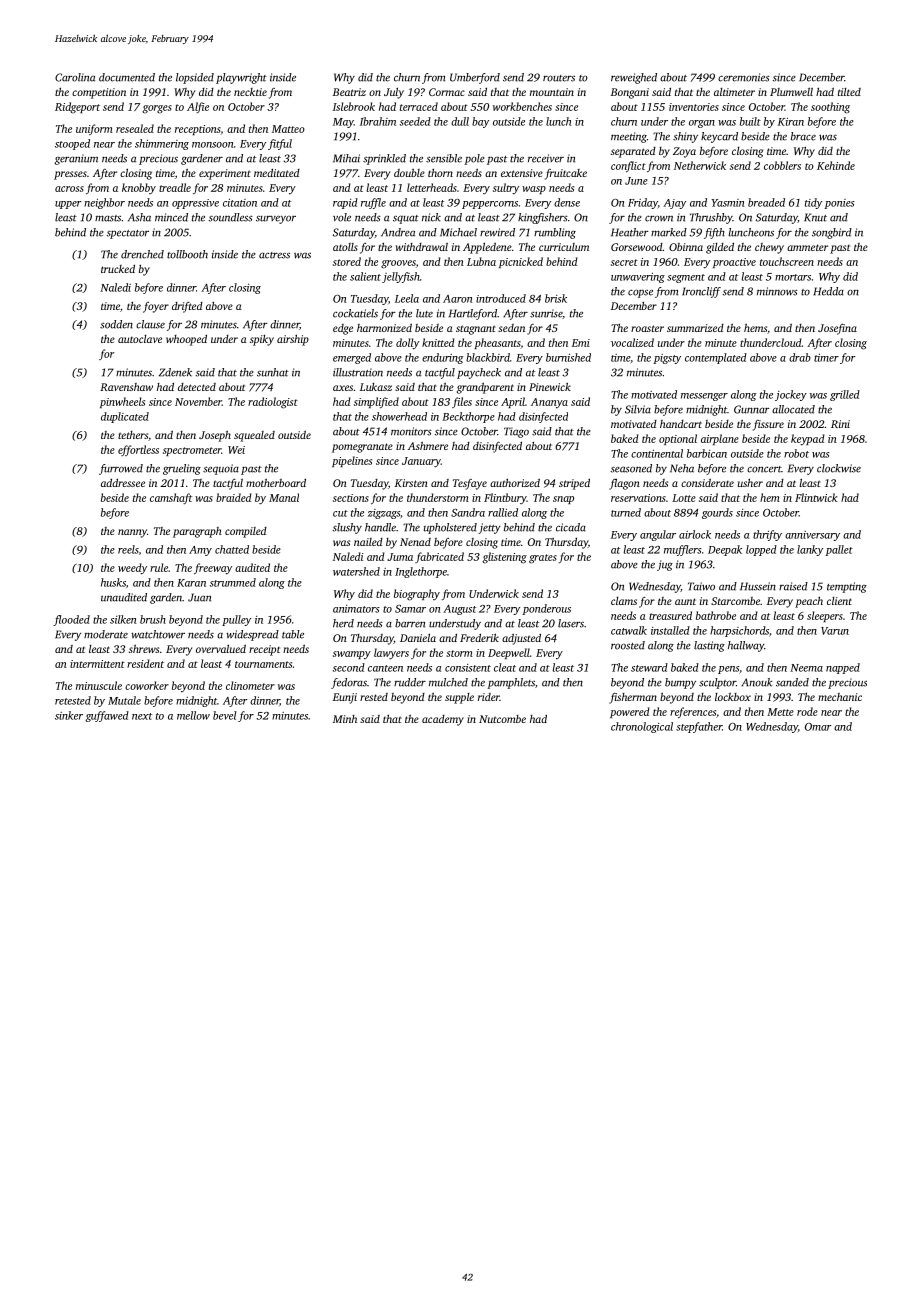  I want to click on Joseph, so click(215, 436).
